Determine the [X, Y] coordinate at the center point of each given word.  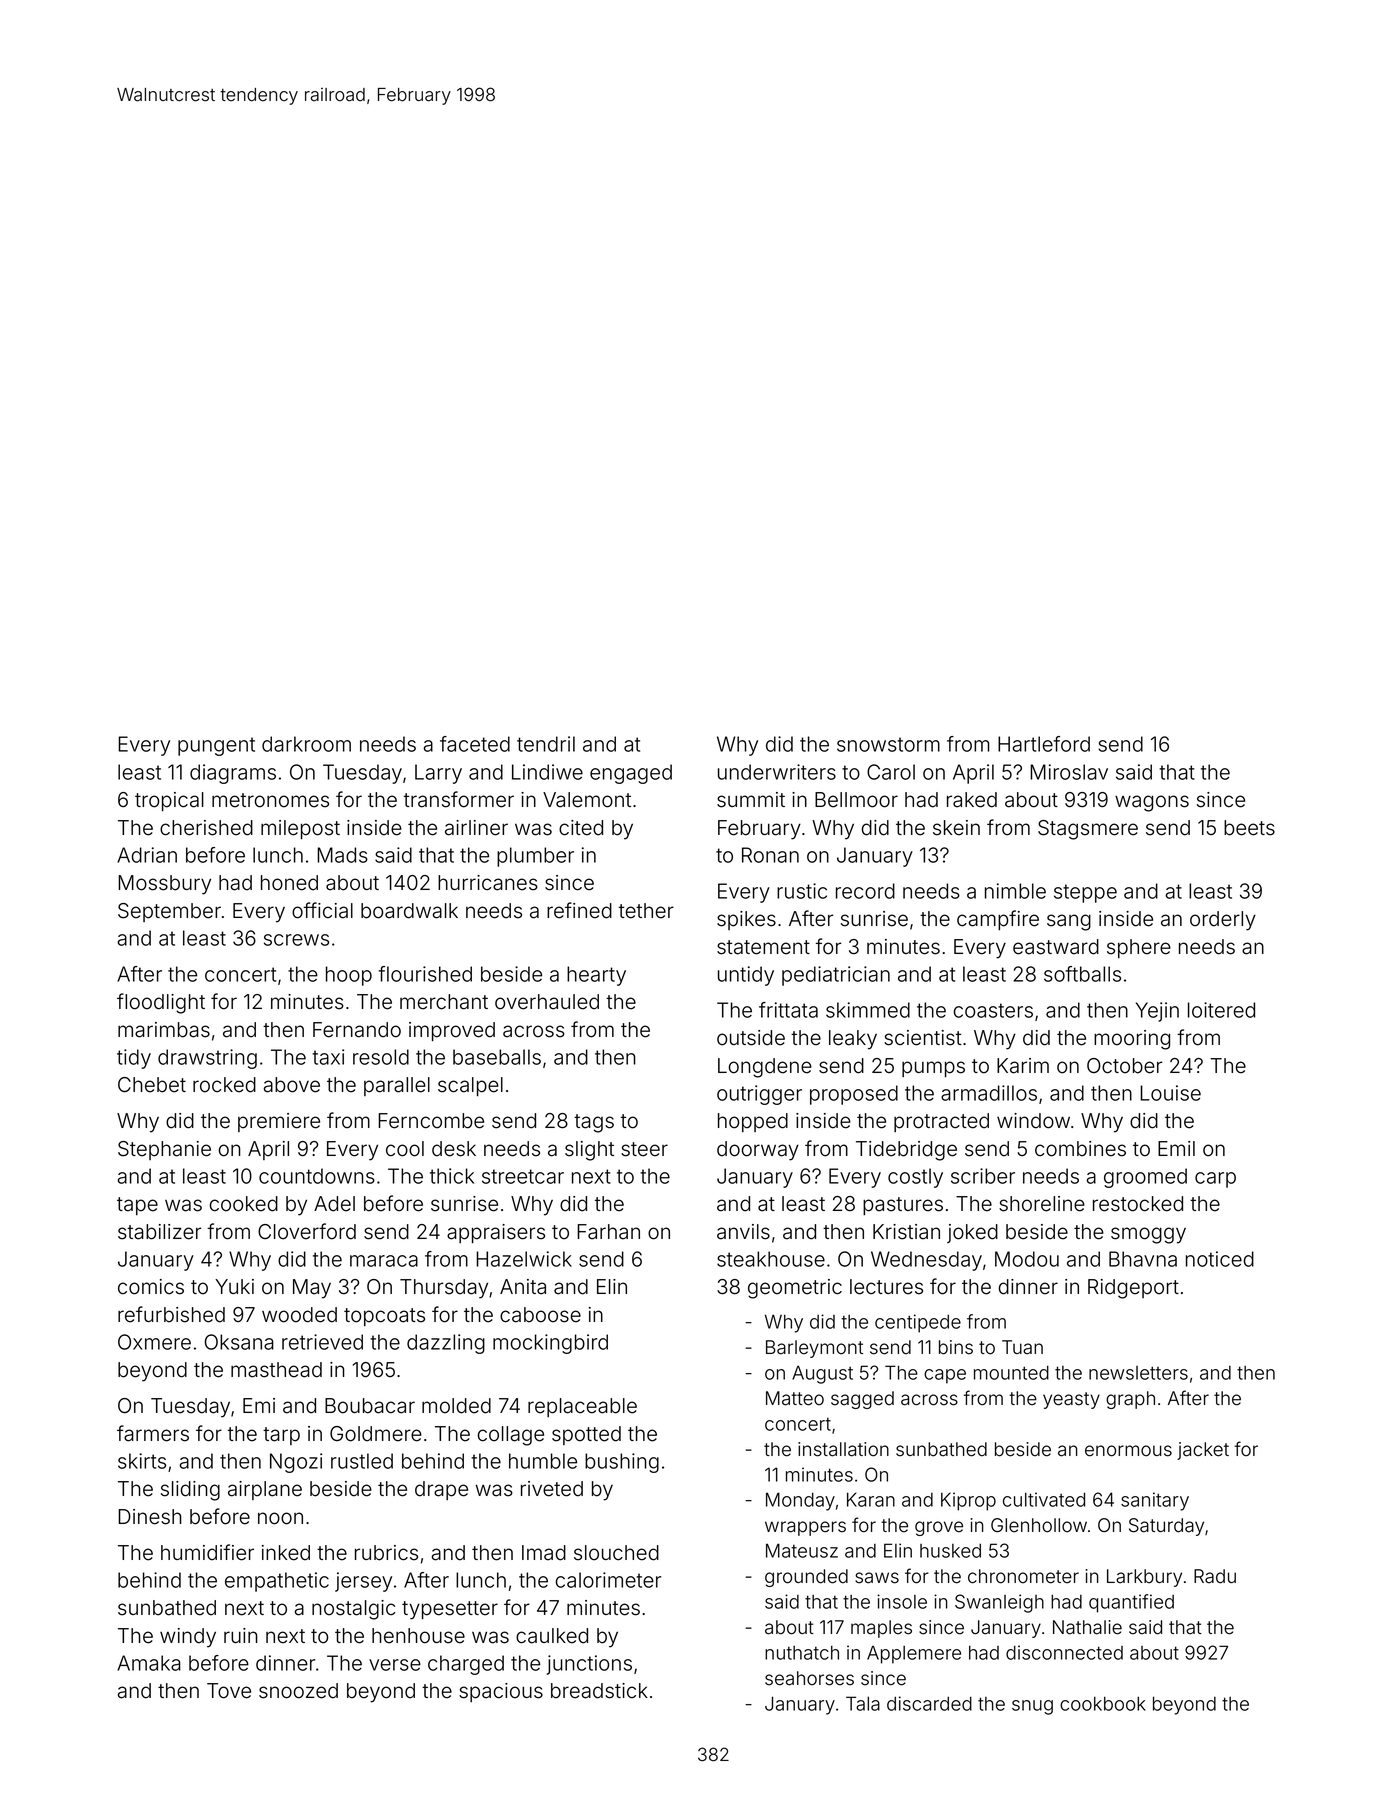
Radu [1215, 1576]
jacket [1203, 1451]
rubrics [386, 1553]
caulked [552, 1636]
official [322, 910]
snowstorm [888, 744]
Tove [229, 1691]
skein [956, 828]
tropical [169, 801]
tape [137, 1206]
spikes [746, 920]
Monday [800, 1501]
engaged [631, 774]
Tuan [1022, 1347]
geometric [795, 1289]
